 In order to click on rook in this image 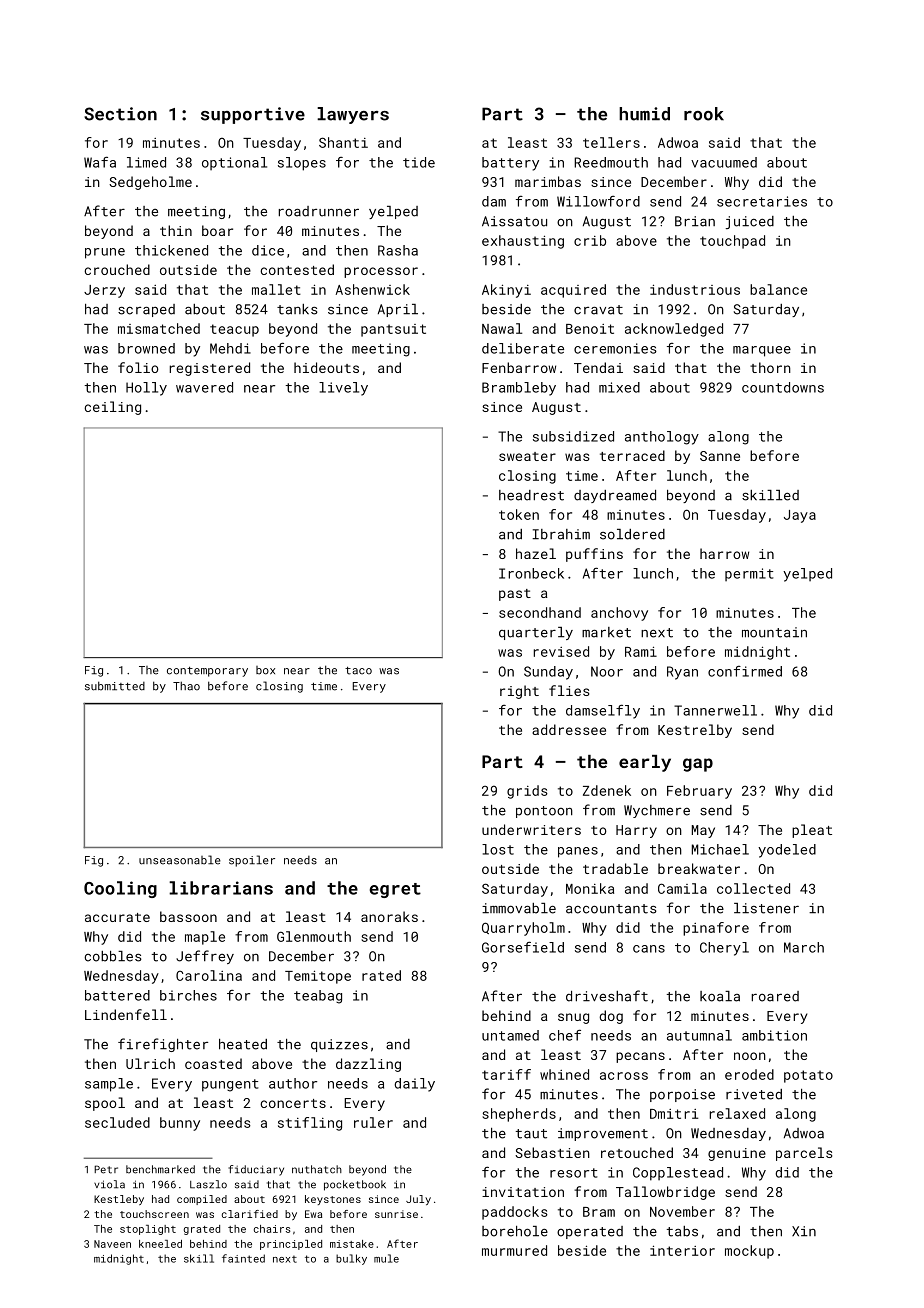, I will do `click(704, 114)`.
